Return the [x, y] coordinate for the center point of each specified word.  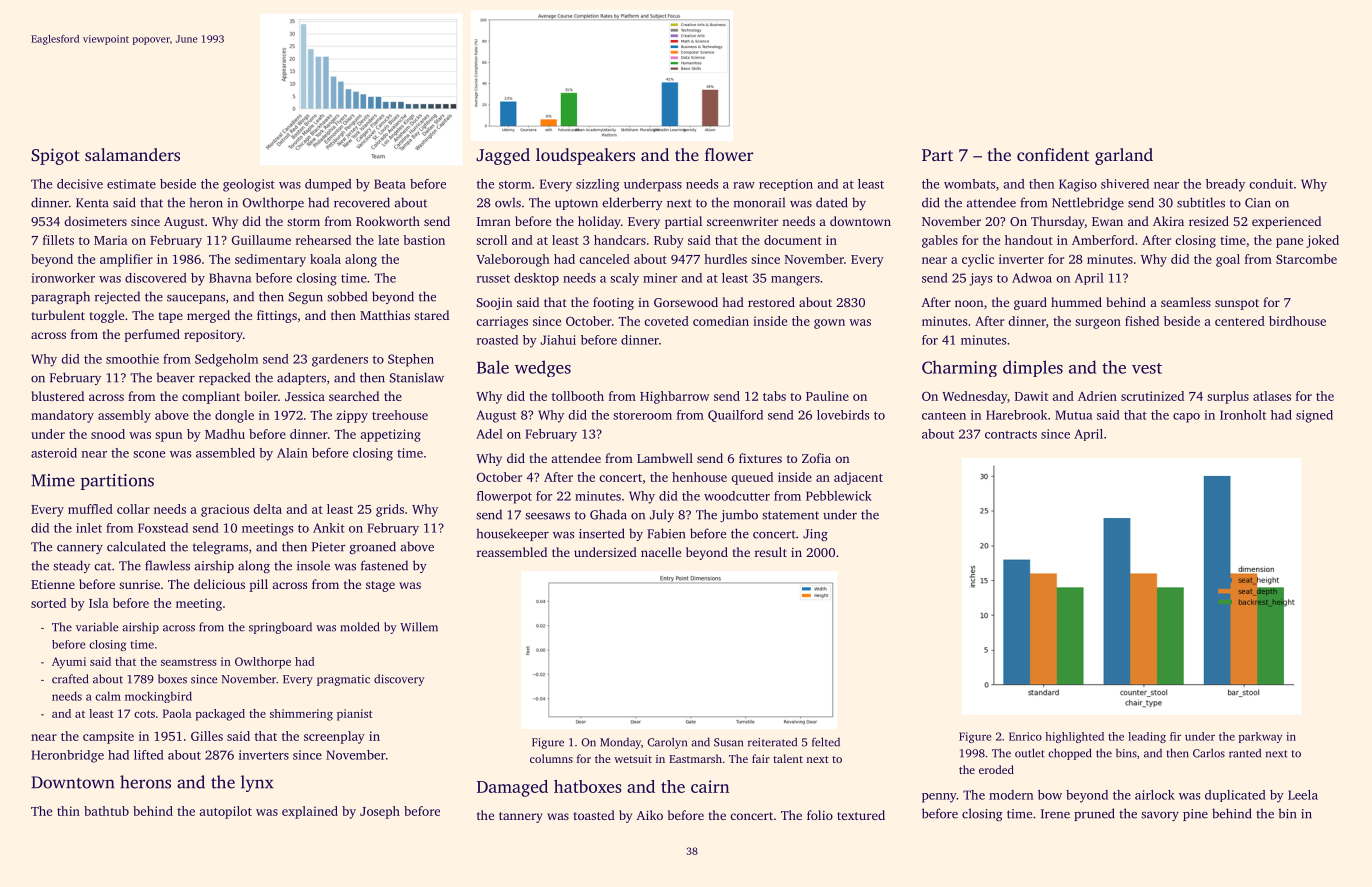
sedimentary [270, 260]
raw [744, 185]
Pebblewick [839, 496]
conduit [1271, 184]
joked [1322, 241]
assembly [124, 416]
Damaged [512, 788]
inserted [602, 533]
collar [133, 509]
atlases [1272, 396]
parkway [1260, 737]
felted [826, 742]
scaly [624, 279]
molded [360, 627]
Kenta [92, 203]
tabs [774, 396]
